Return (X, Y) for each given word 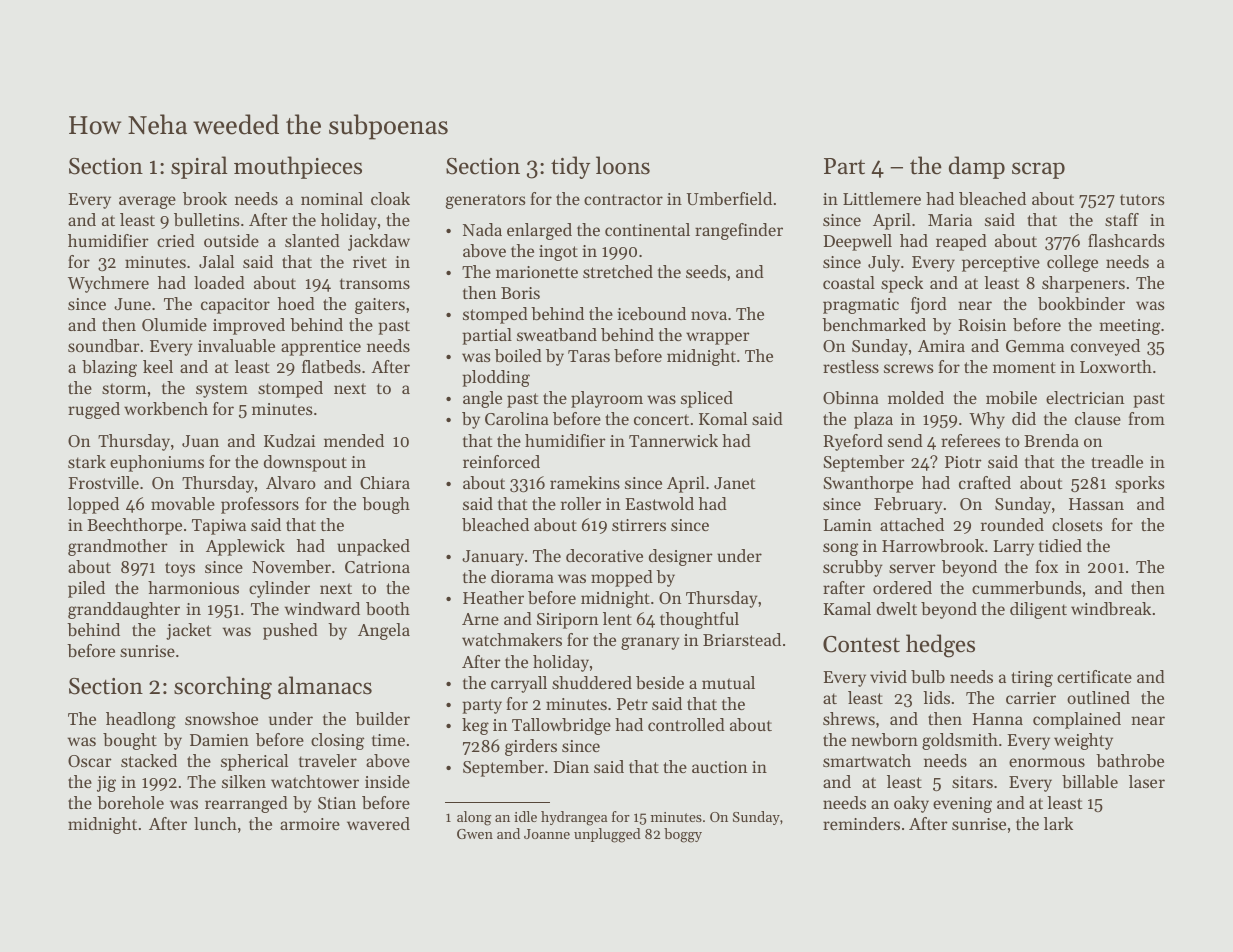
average (147, 202)
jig (106, 784)
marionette (537, 272)
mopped (622, 578)
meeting (1129, 327)
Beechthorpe (134, 526)
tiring (1032, 679)
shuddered (592, 682)
